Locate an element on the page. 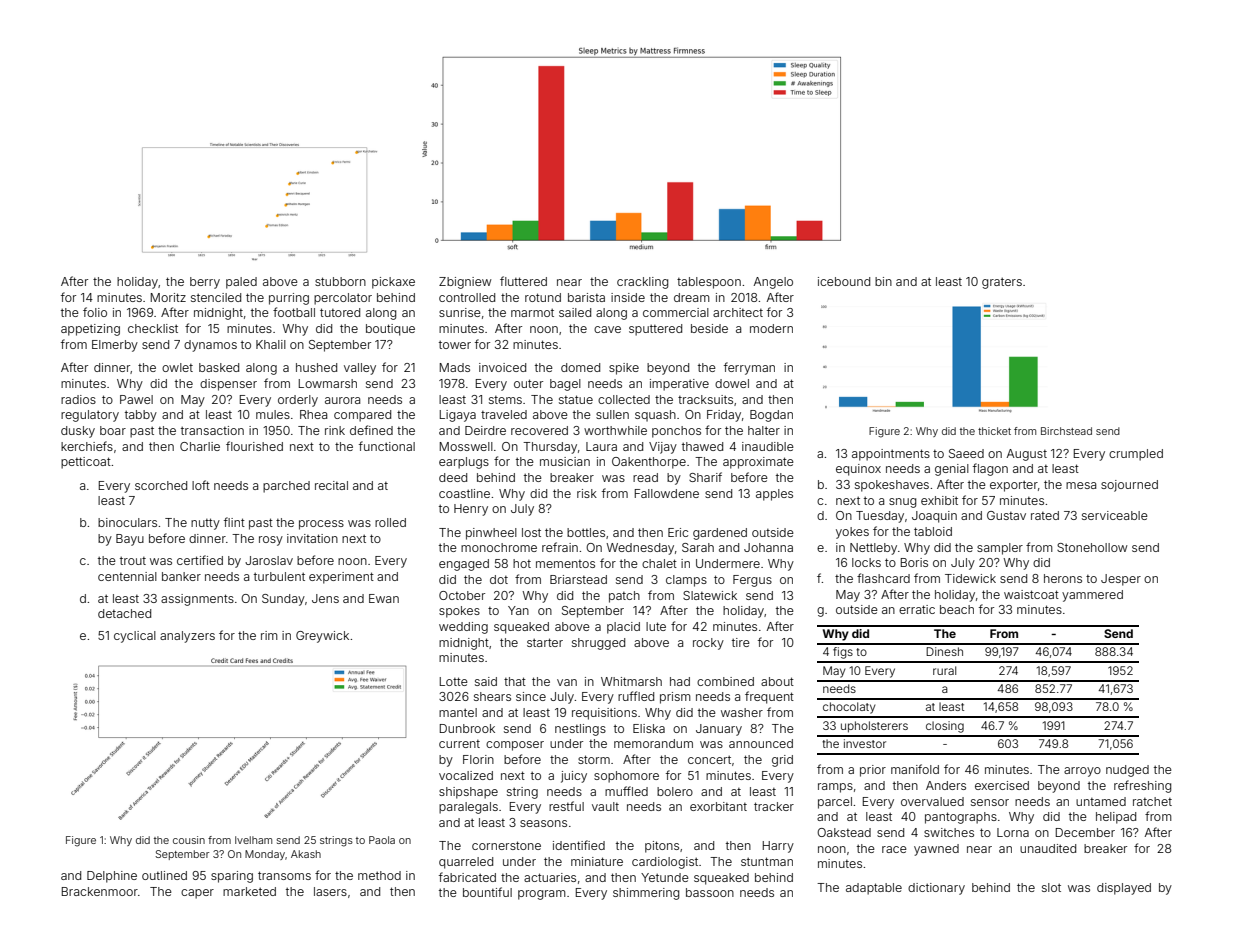  washer is located at coordinates (742, 712).
